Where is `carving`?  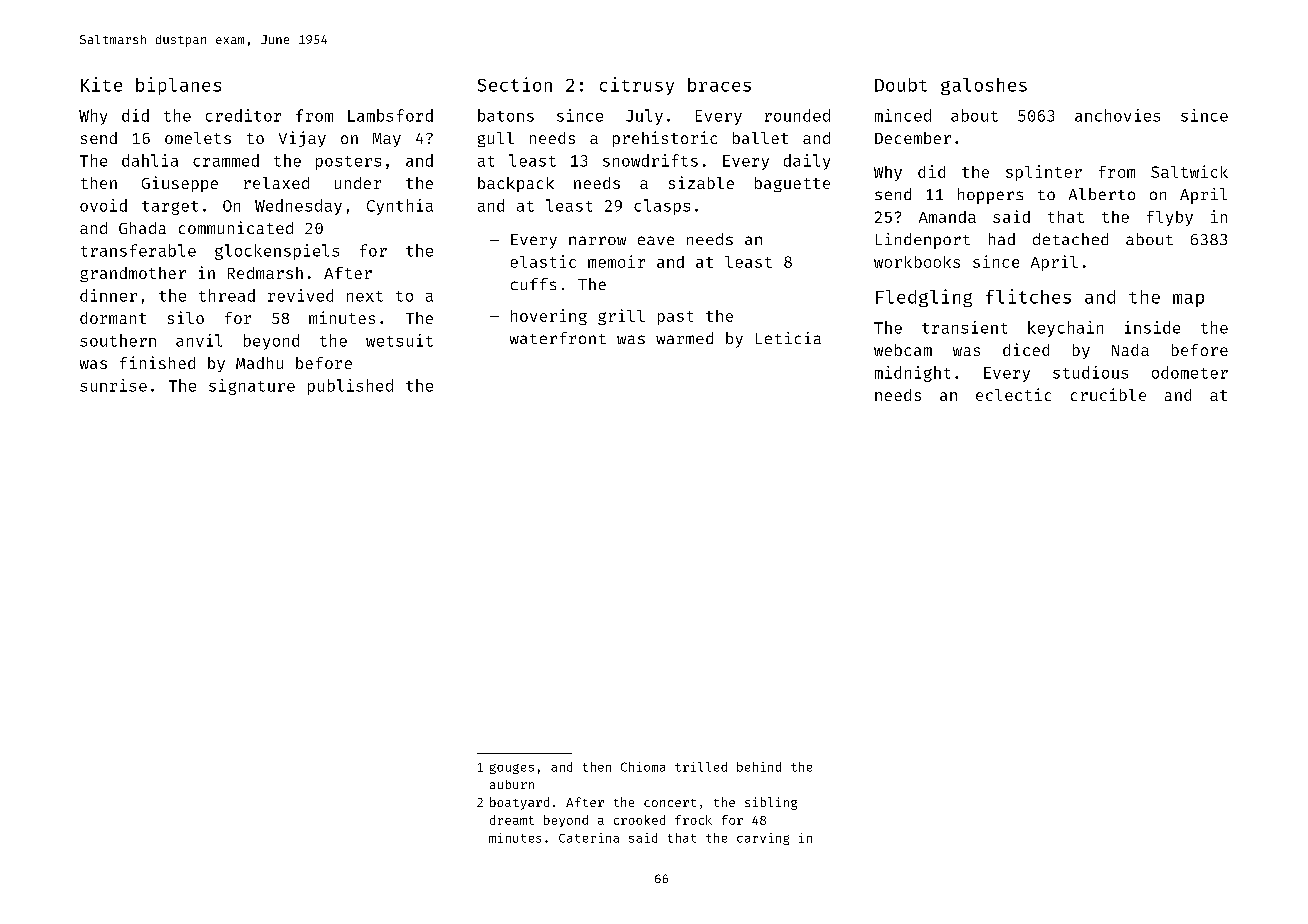
carving is located at coordinates (763, 839).
